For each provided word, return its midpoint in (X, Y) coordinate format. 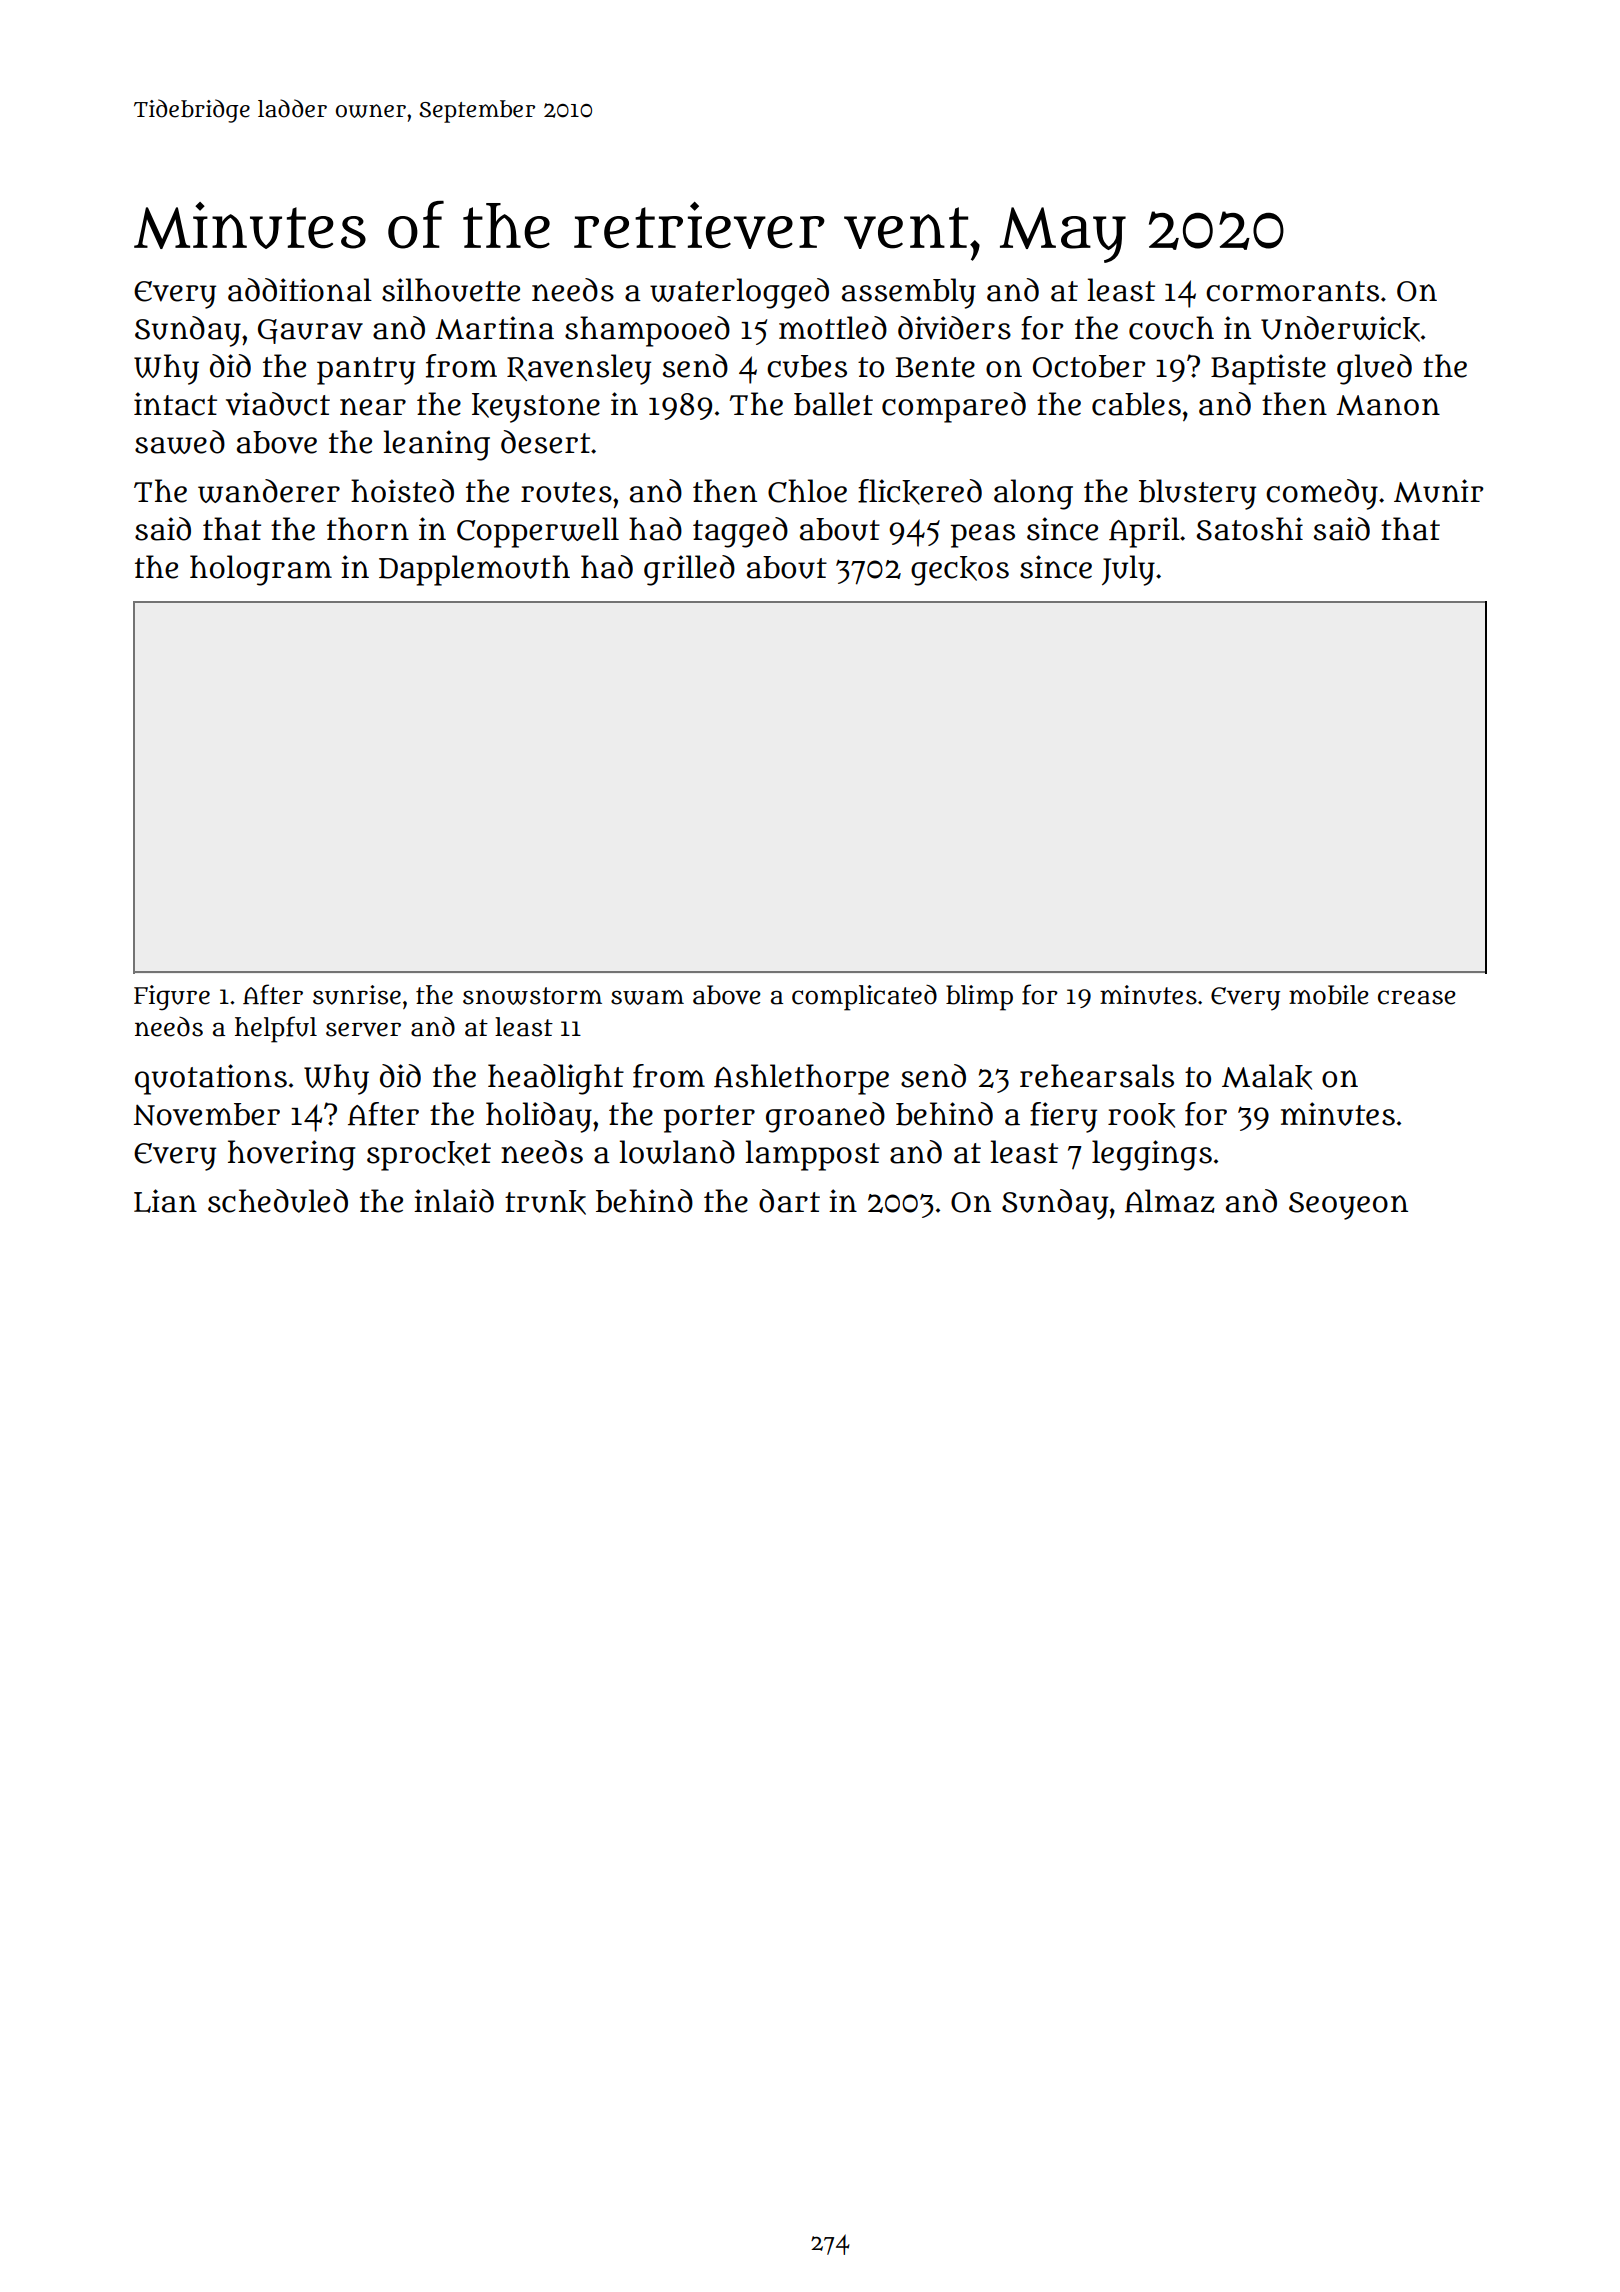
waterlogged (739, 293)
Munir (1439, 491)
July (1128, 570)
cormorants (1292, 291)
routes (566, 492)
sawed (180, 442)
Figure (172, 997)
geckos (960, 571)
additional (300, 290)
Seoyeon (1348, 1206)
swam (647, 997)
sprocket (429, 1156)
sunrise (357, 995)
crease (1417, 997)
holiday (539, 1117)
